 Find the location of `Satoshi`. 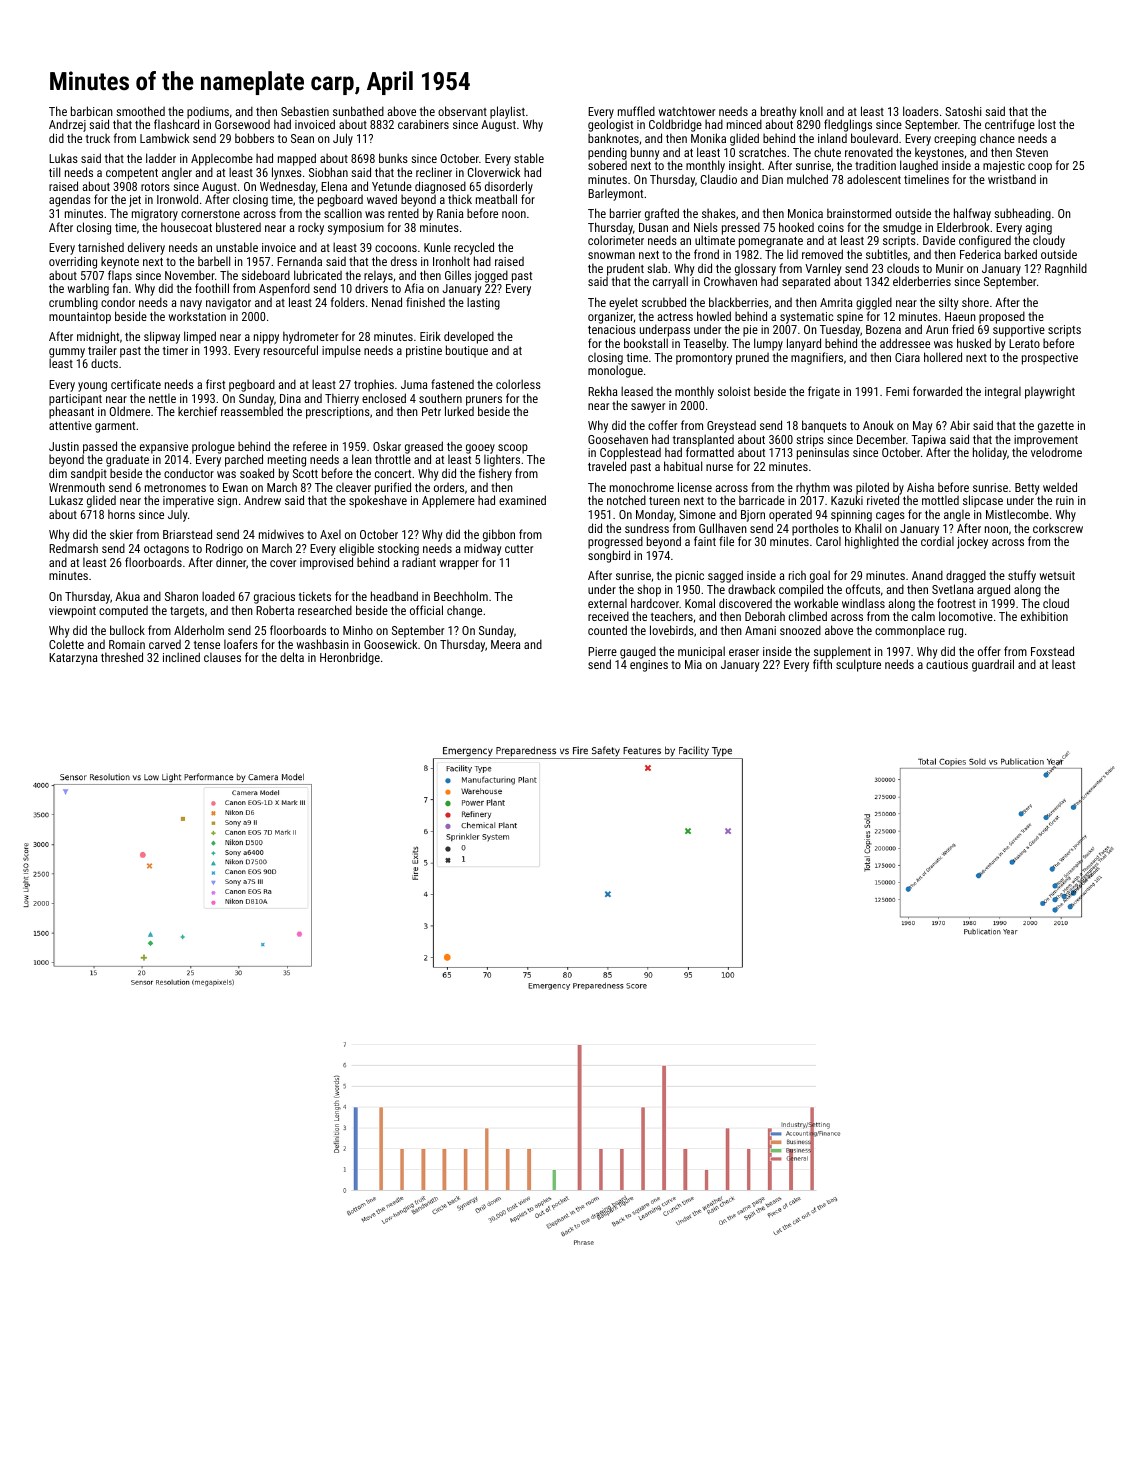

Satoshi is located at coordinates (963, 111).
